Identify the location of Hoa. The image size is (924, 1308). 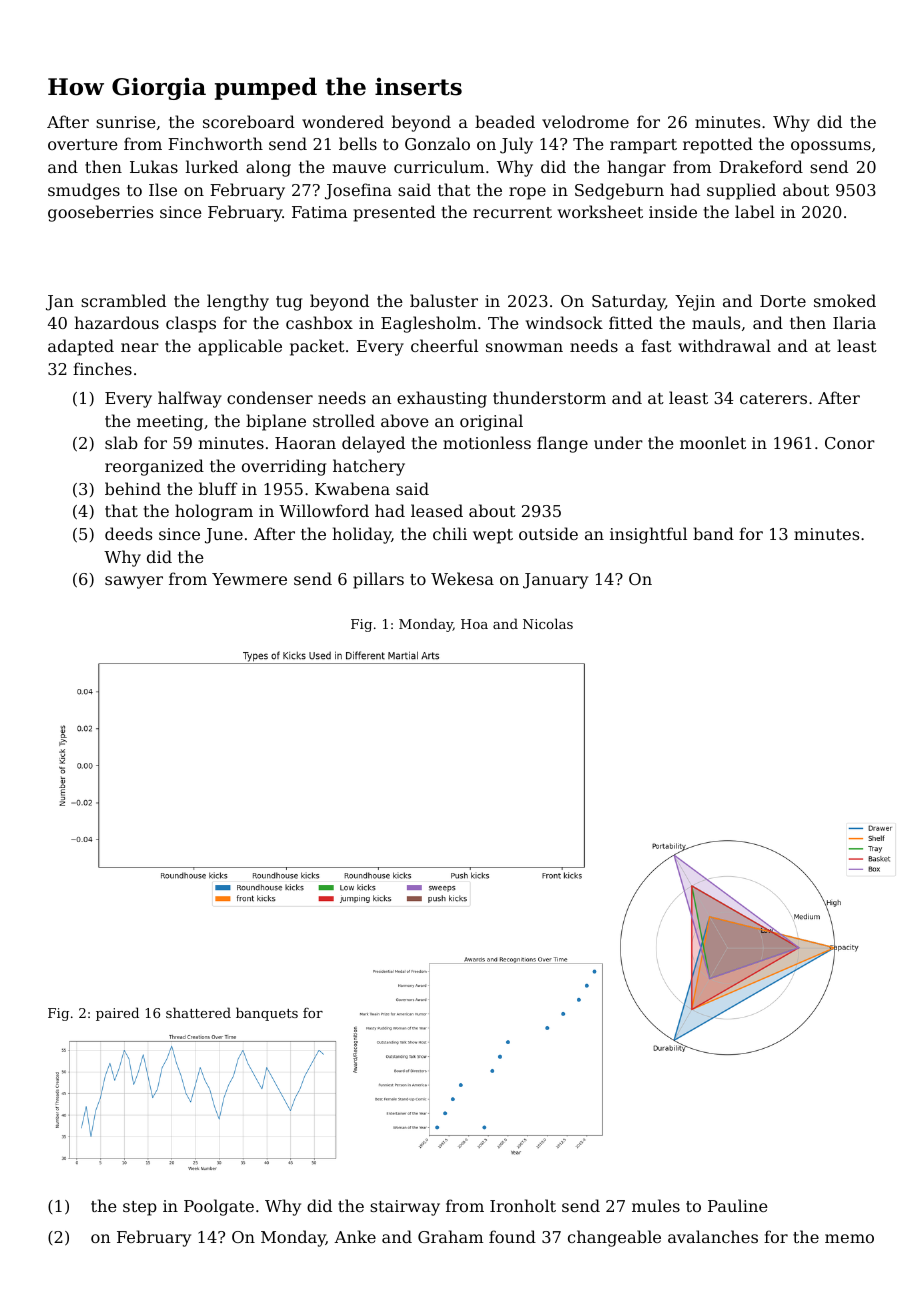
(474, 624).
